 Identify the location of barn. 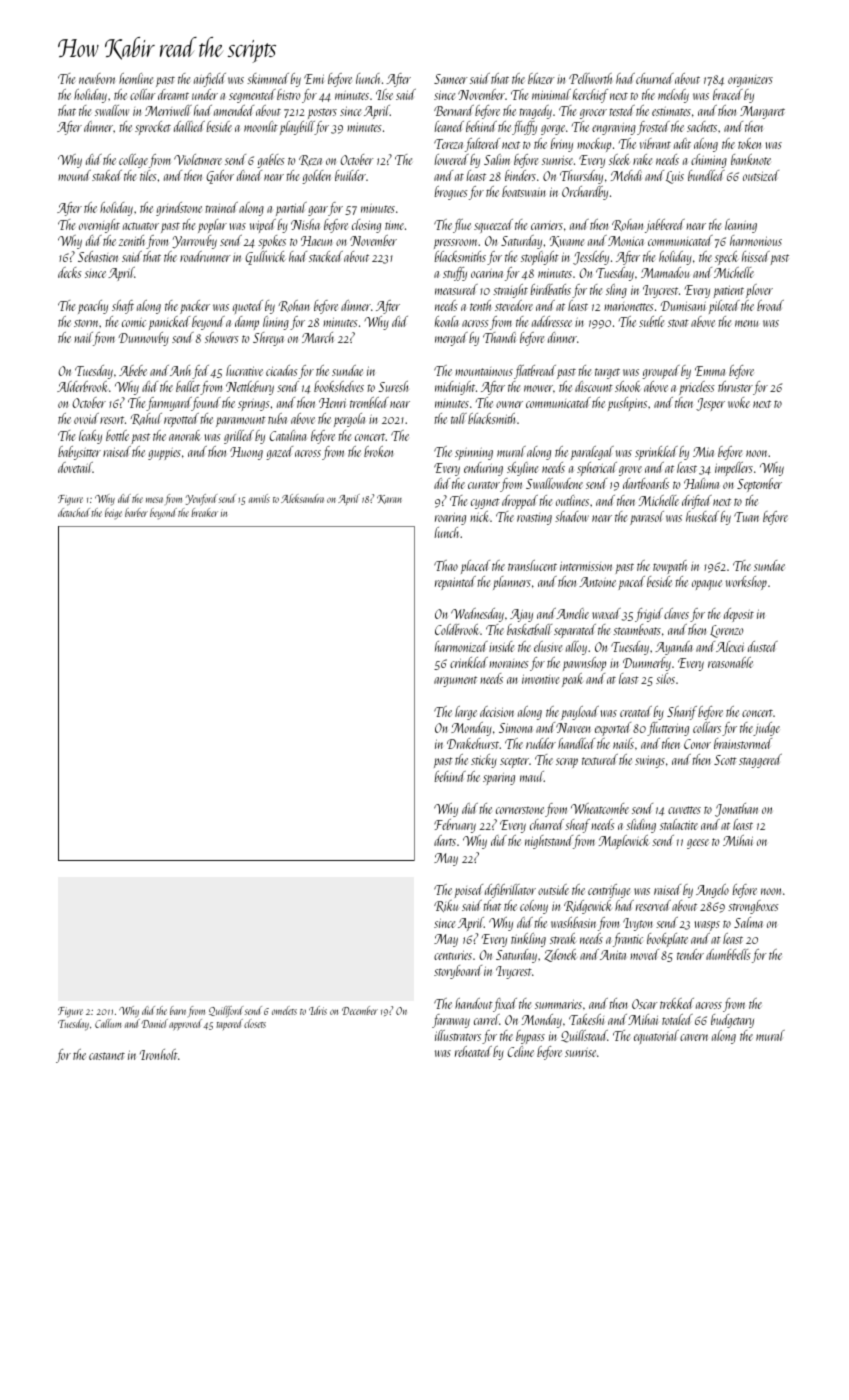
(178, 1010).
